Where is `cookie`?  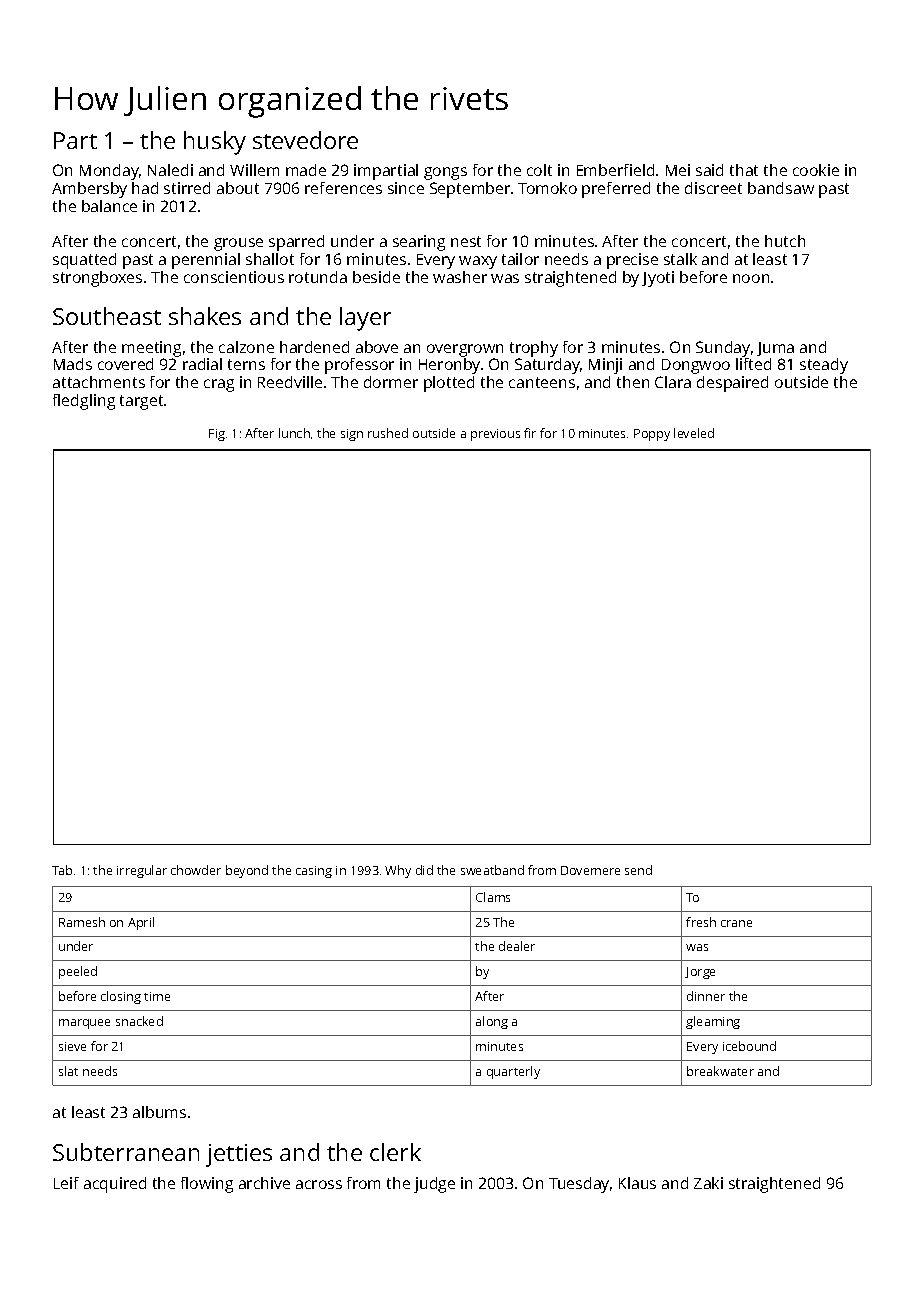 cookie is located at coordinates (816, 170).
